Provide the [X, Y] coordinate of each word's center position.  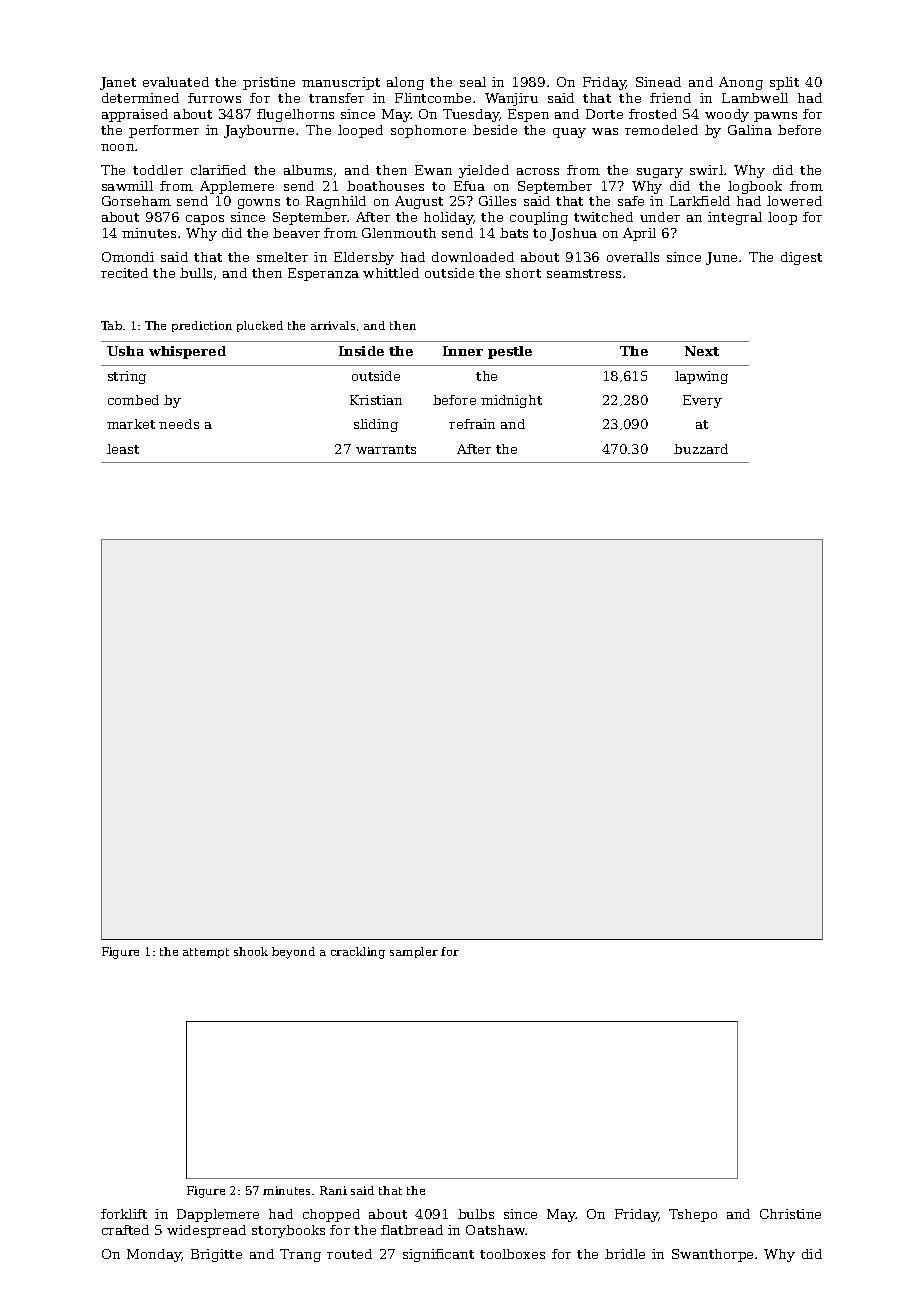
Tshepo [693, 1215]
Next [702, 351]
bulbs [476, 1214]
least [123, 449]
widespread [206, 1231]
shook [251, 951]
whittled [391, 273]
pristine [269, 83]
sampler [414, 952]
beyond [293, 953]
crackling [358, 953]
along [405, 83]
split [784, 83]
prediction [202, 326]
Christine [790, 1214]
